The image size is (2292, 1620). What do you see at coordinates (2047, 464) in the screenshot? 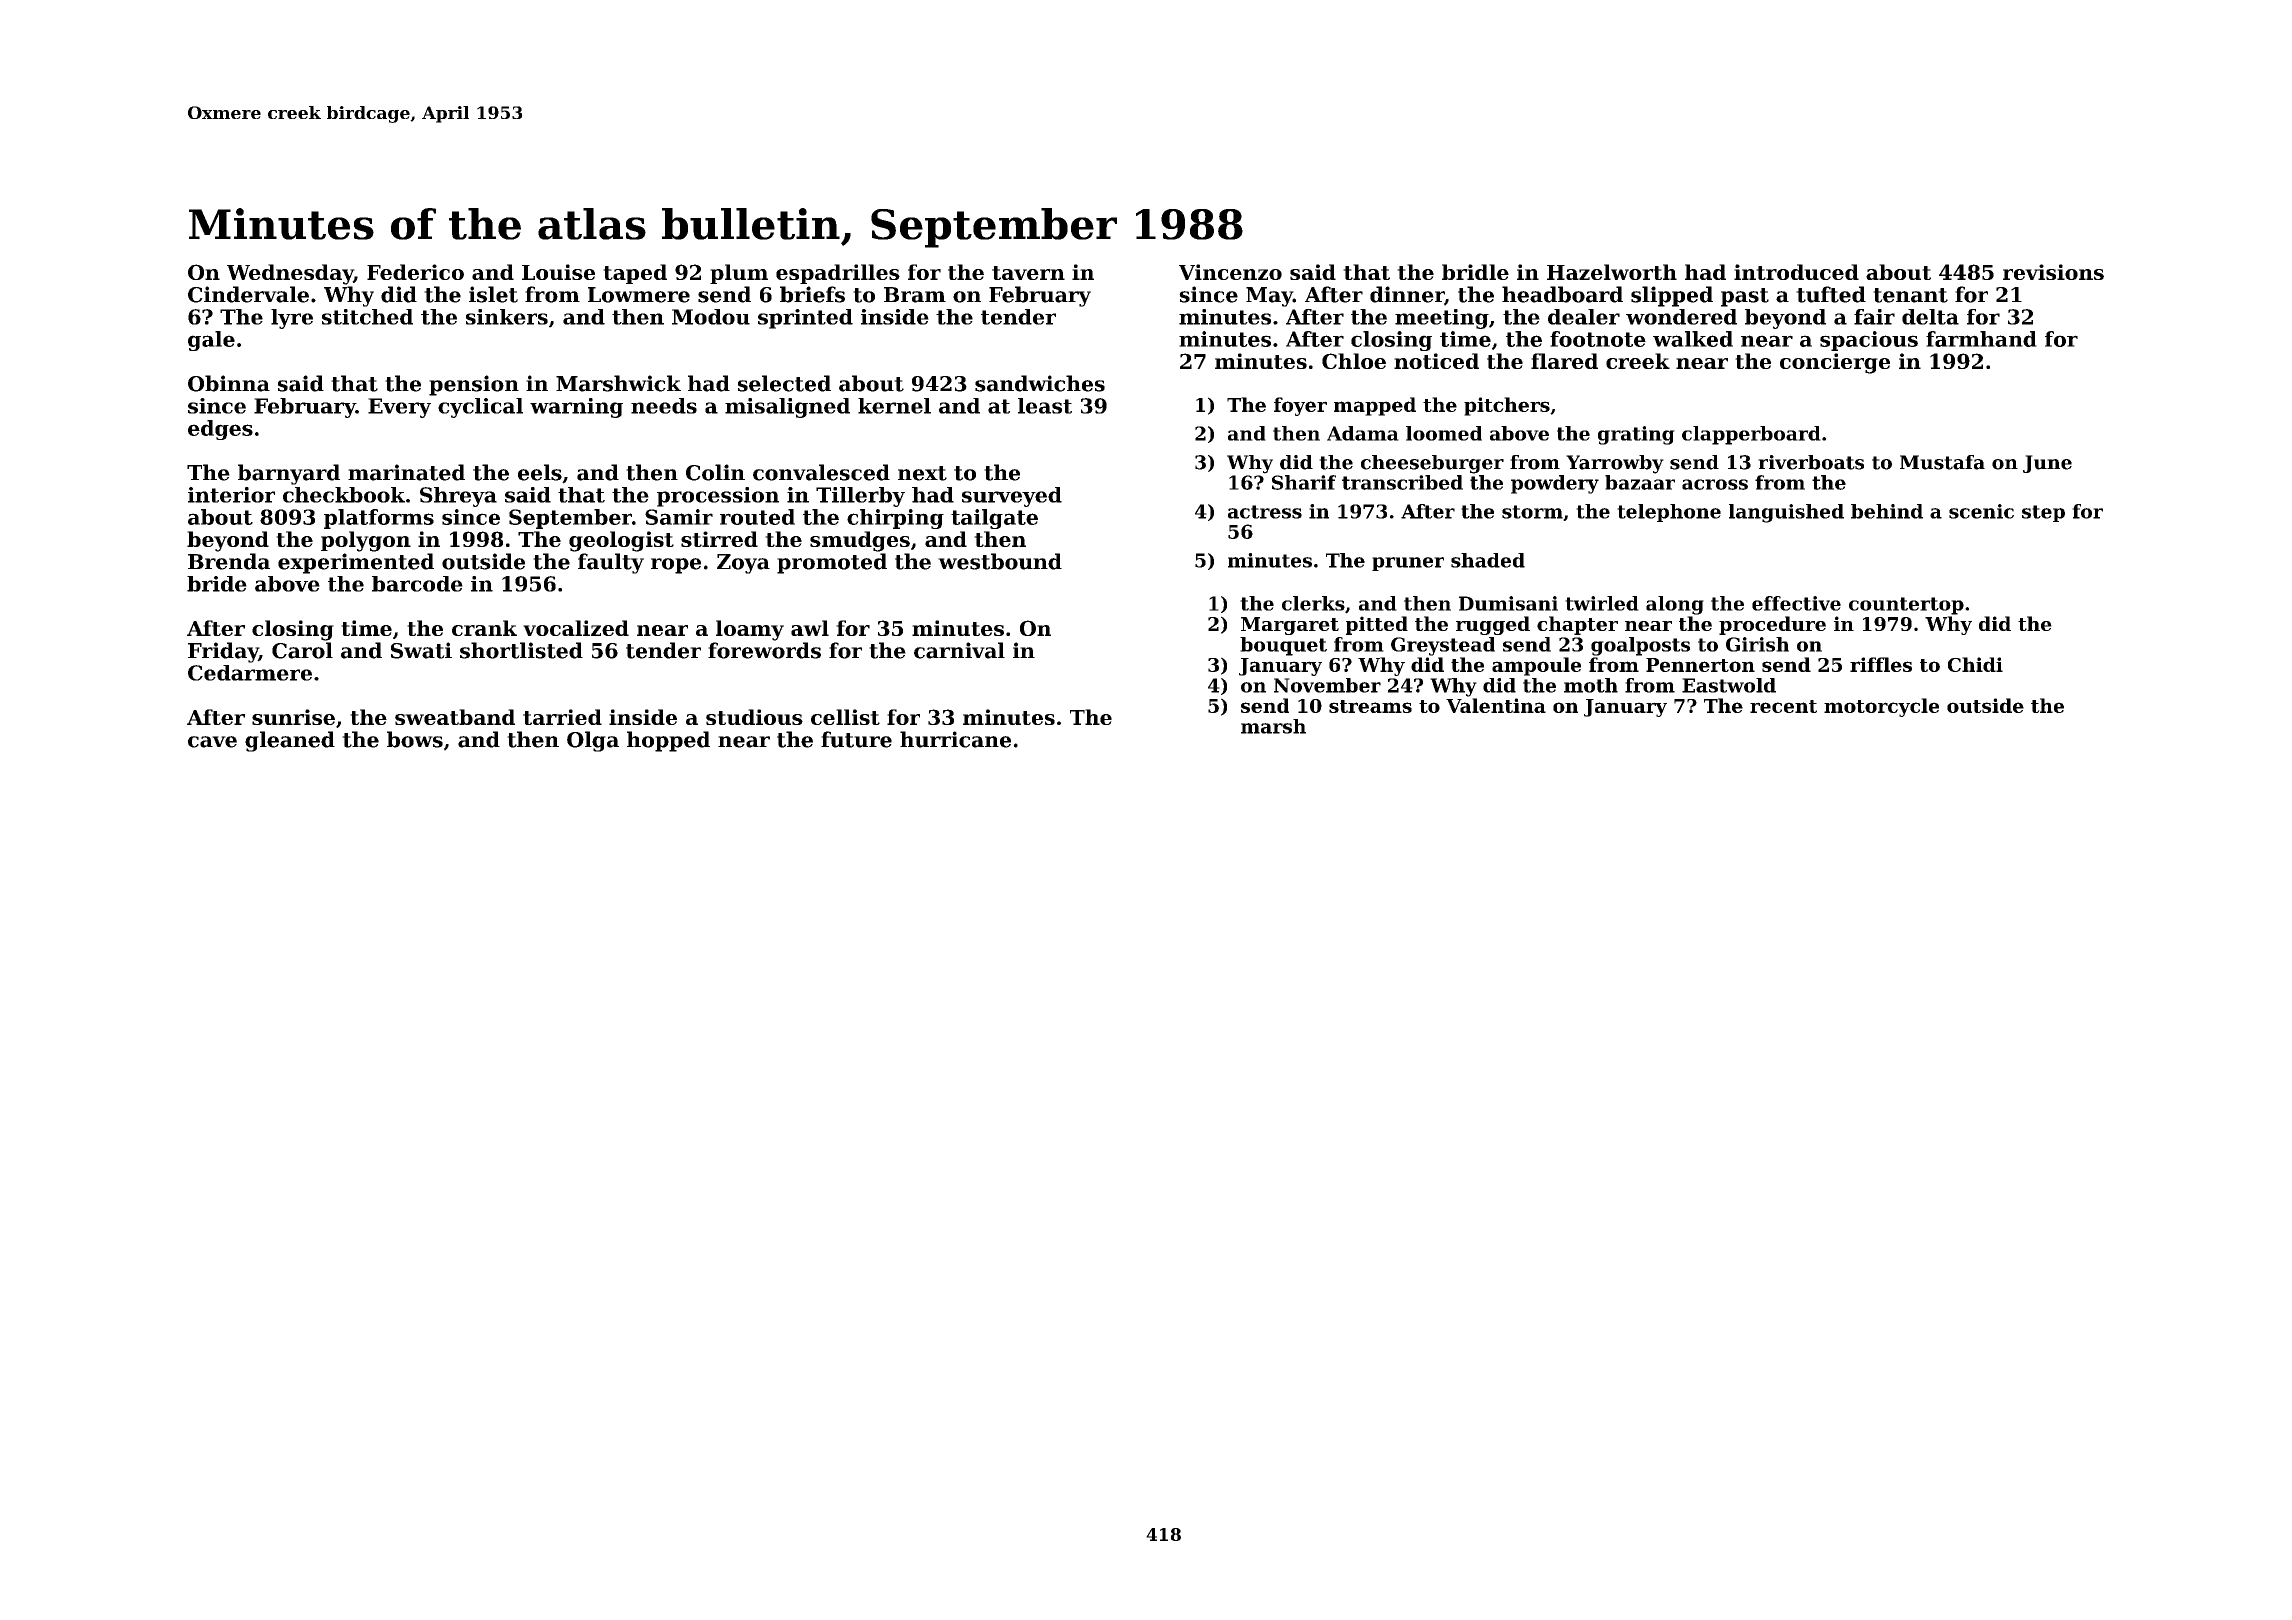
I see `June` at bounding box center [2047, 464].
